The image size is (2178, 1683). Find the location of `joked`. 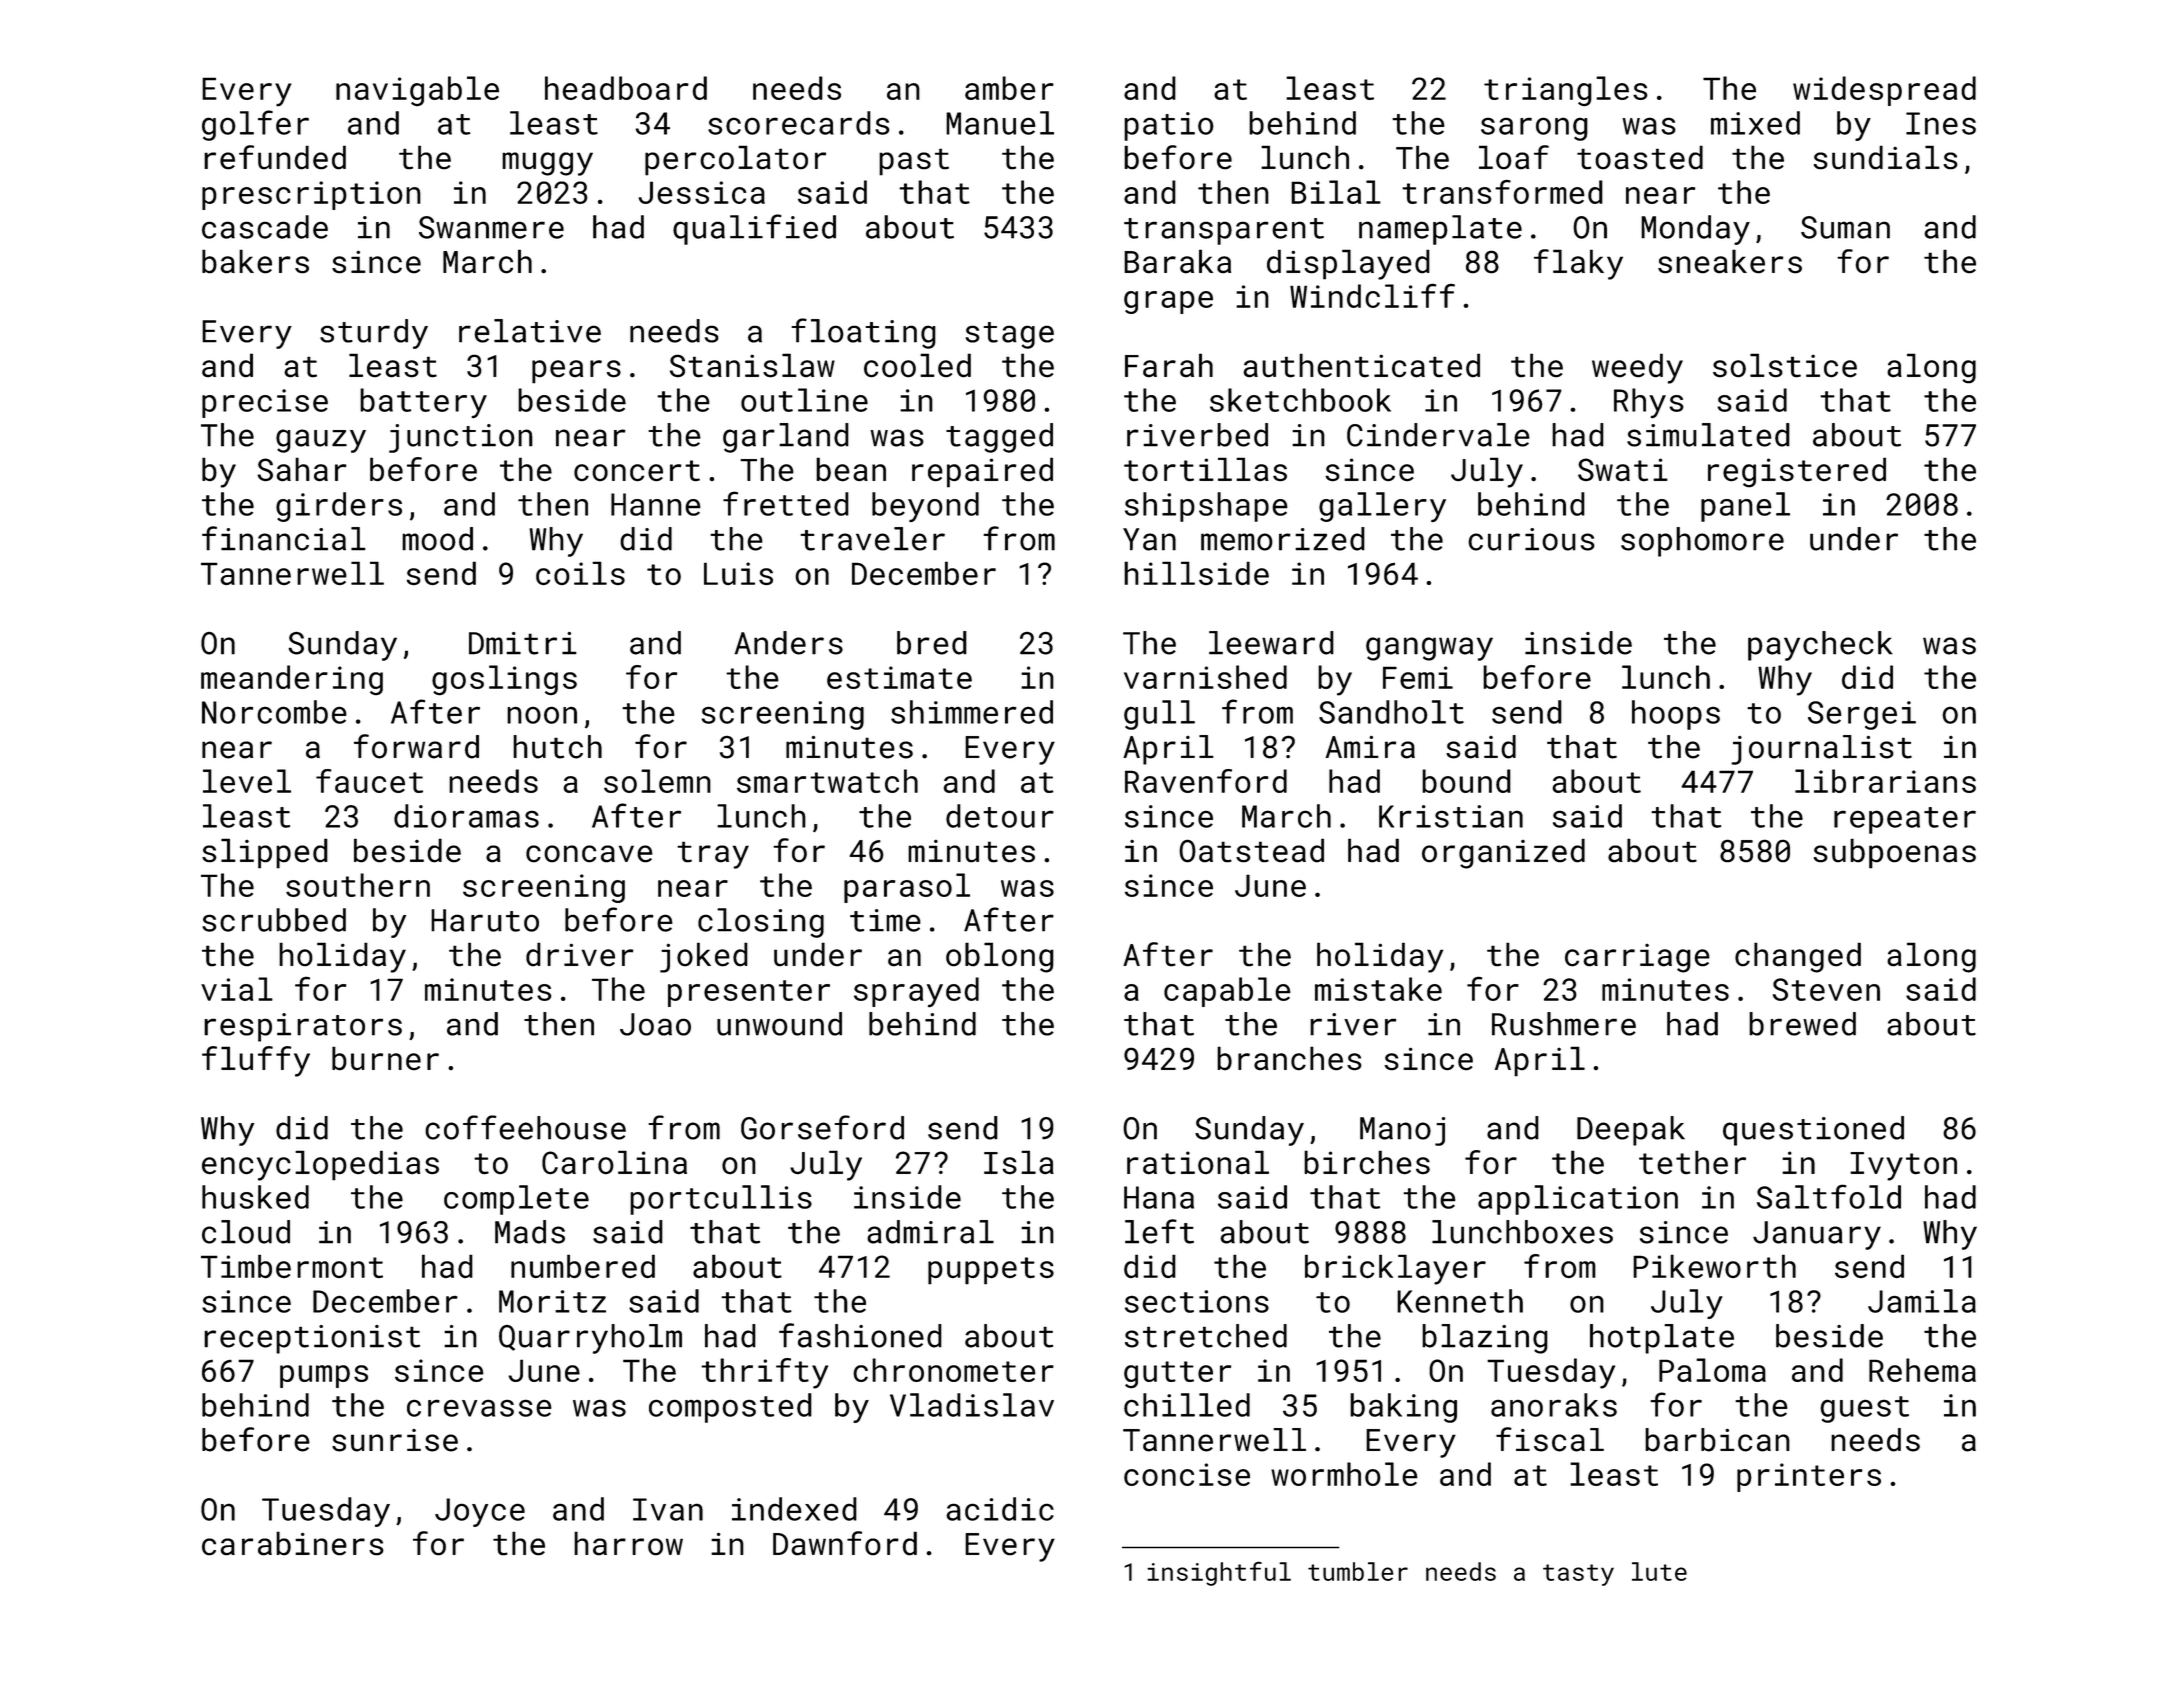

joked is located at coordinates (704, 957).
